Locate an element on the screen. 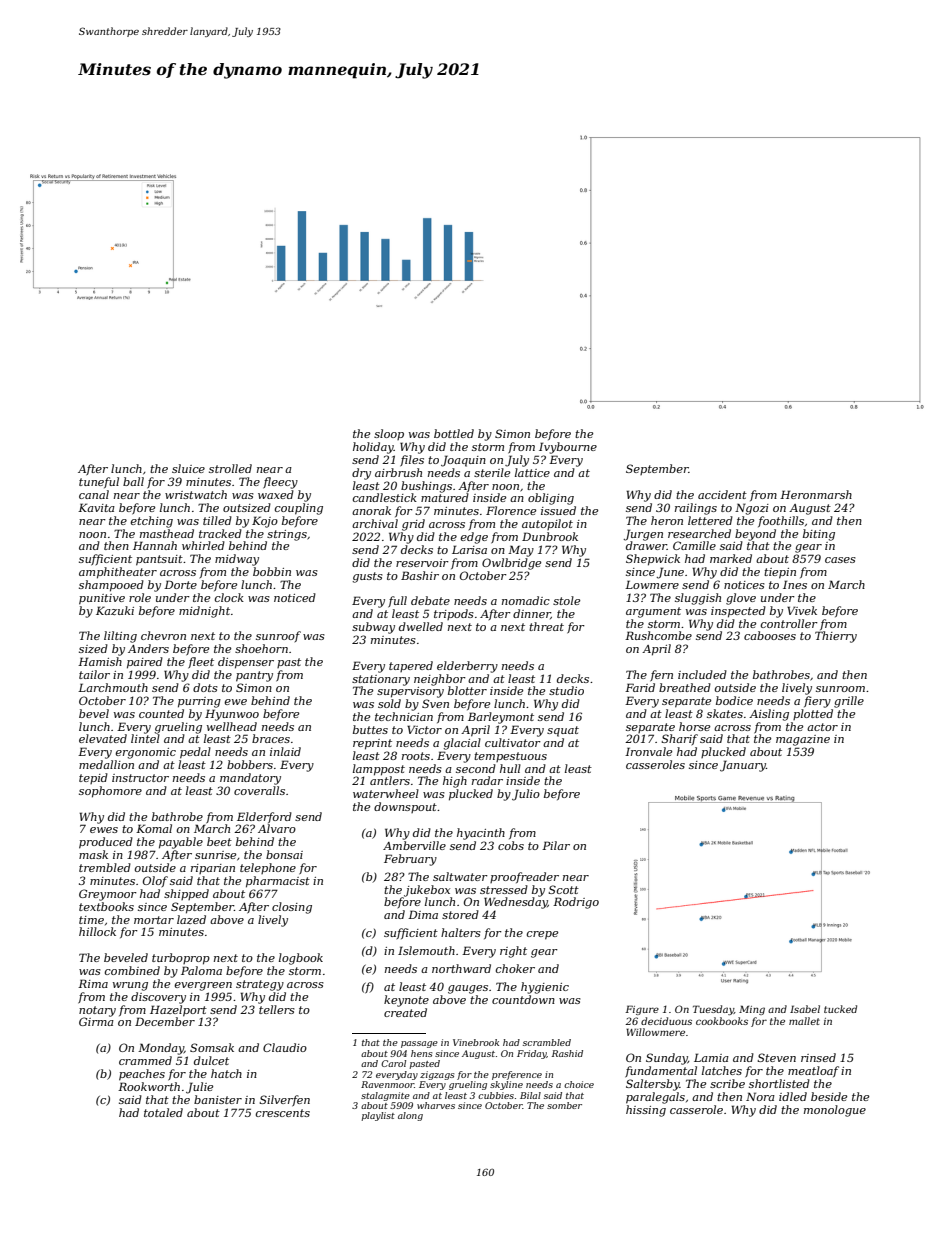 The height and width of the screenshot is (1233, 952). actor is located at coordinates (822, 727).
